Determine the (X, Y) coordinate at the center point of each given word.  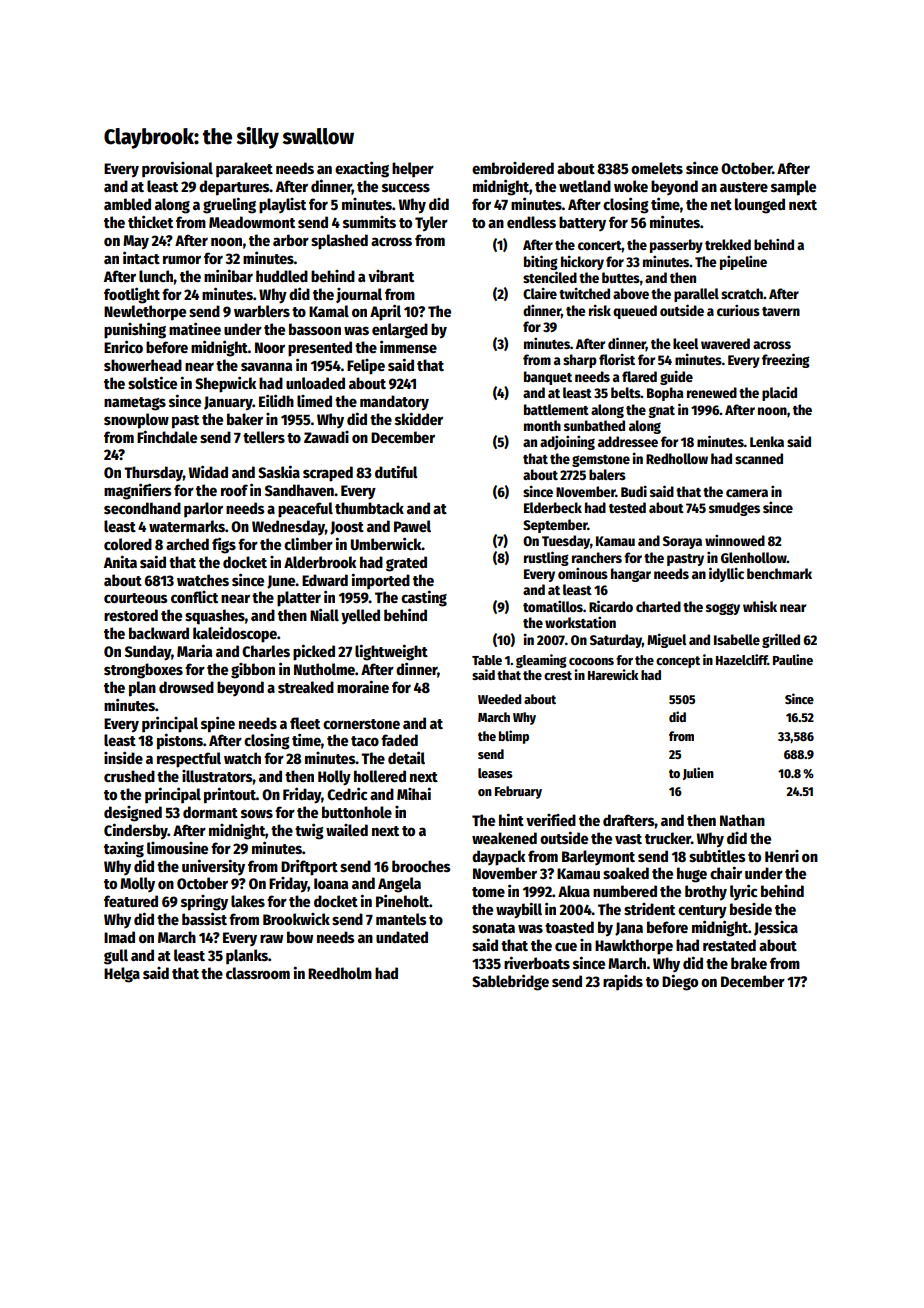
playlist (282, 206)
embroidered (513, 168)
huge (692, 875)
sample (793, 188)
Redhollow (677, 458)
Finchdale (167, 436)
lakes (248, 901)
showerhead (143, 365)
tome (488, 892)
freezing (786, 360)
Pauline (793, 659)
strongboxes (143, 671)
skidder (419, 418)
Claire (540, 293)
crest (558, 675)
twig (309, 831)
